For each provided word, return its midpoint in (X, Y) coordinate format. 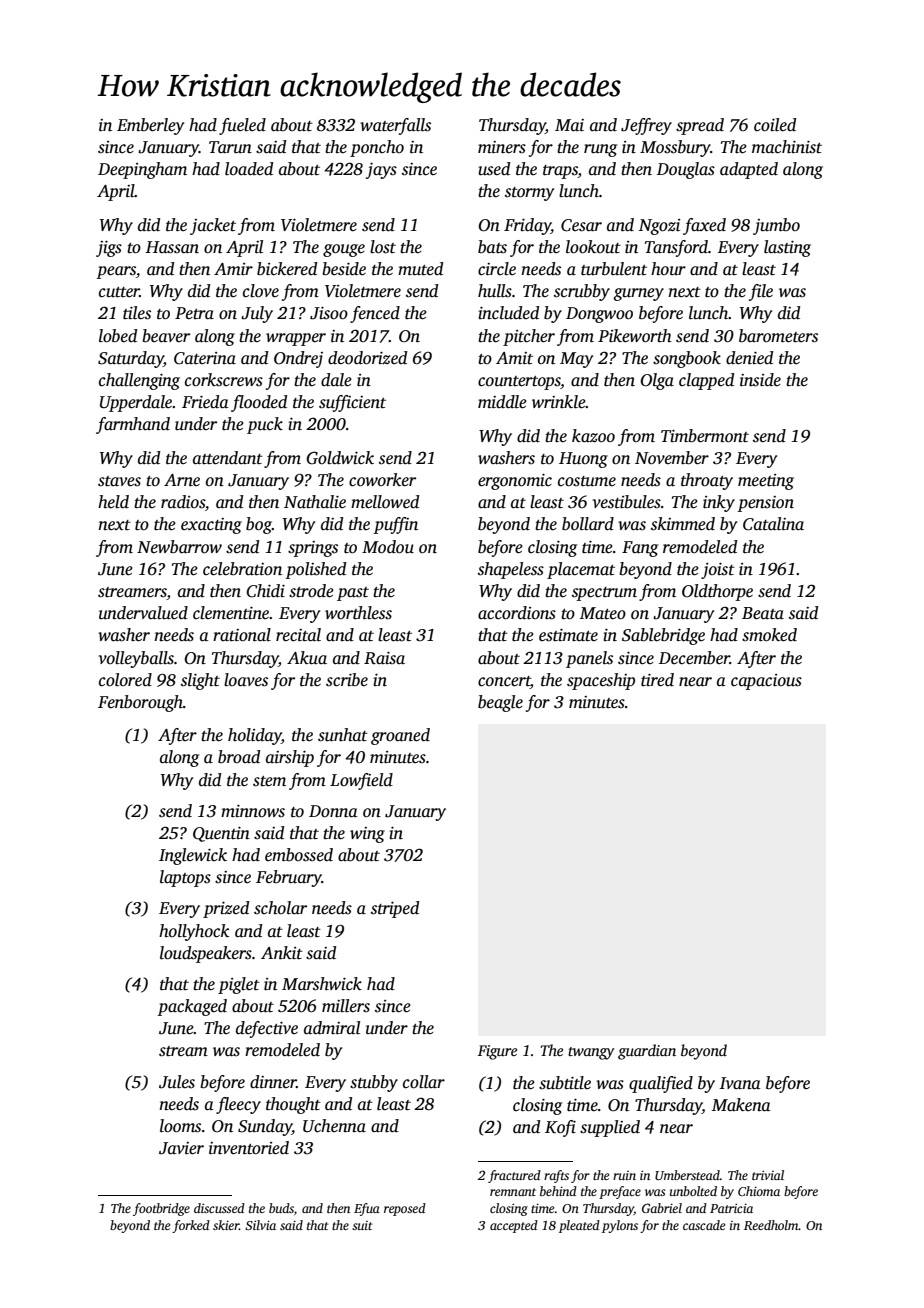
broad (239, 757)
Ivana (740, 1083)
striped (395, 909)
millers (346, 1006)
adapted (749, 170)
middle (502, 402)
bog (259, 525)
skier (226, 1225)
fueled (242, 126)
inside (760, 380)
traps (560, 172)
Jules (177, 1082)
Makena (741, 1105)
